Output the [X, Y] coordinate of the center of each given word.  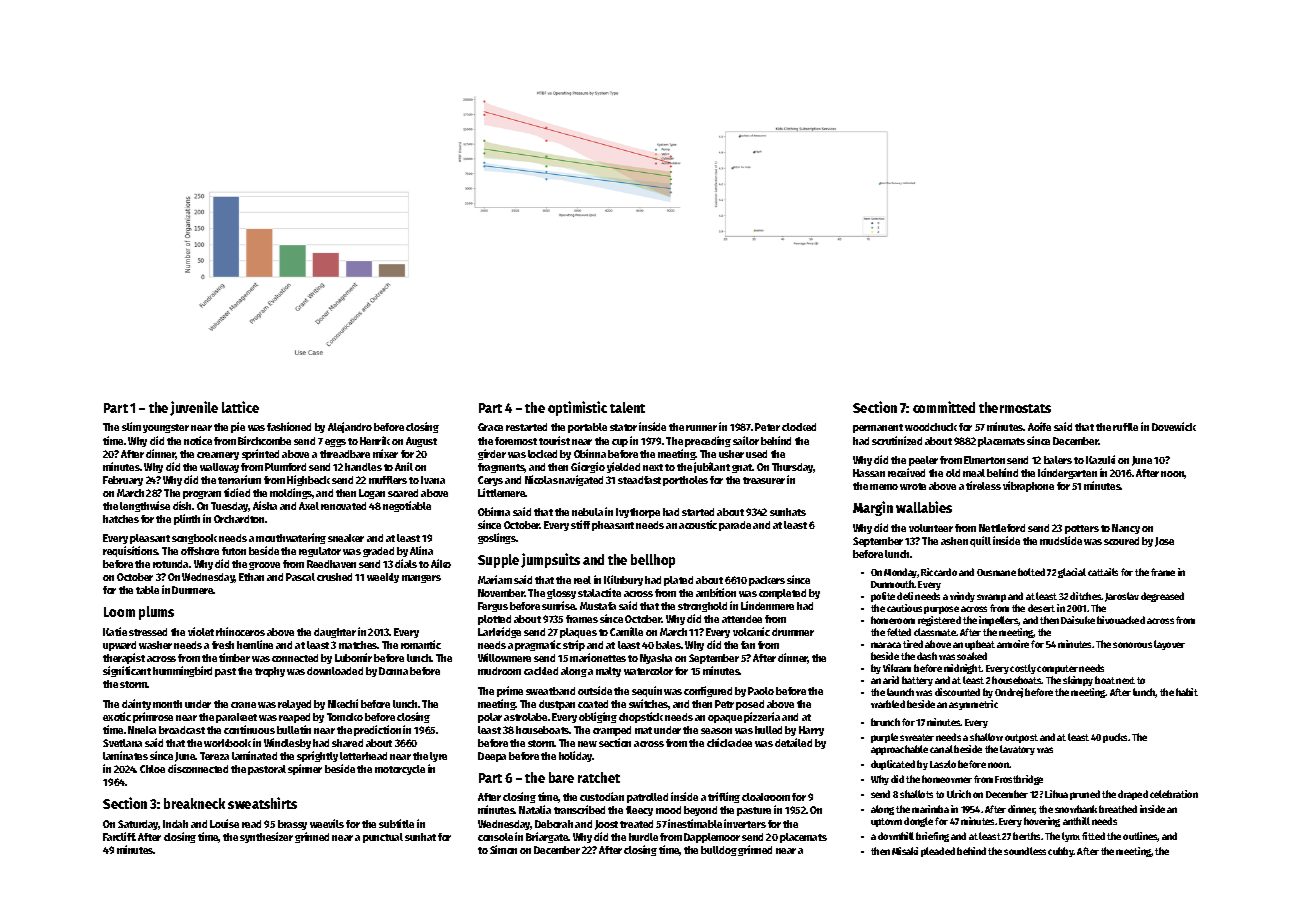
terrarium [239, 479]
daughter [335, 633]
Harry [811, 731]
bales [668, 645]
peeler [923, 461]
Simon [503, 849]
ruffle [1125, 427]
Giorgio [588, 467]
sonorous [1132, 645]
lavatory [1017, 750]
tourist [554, 440]
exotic [117, 716]
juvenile [194, 408]
